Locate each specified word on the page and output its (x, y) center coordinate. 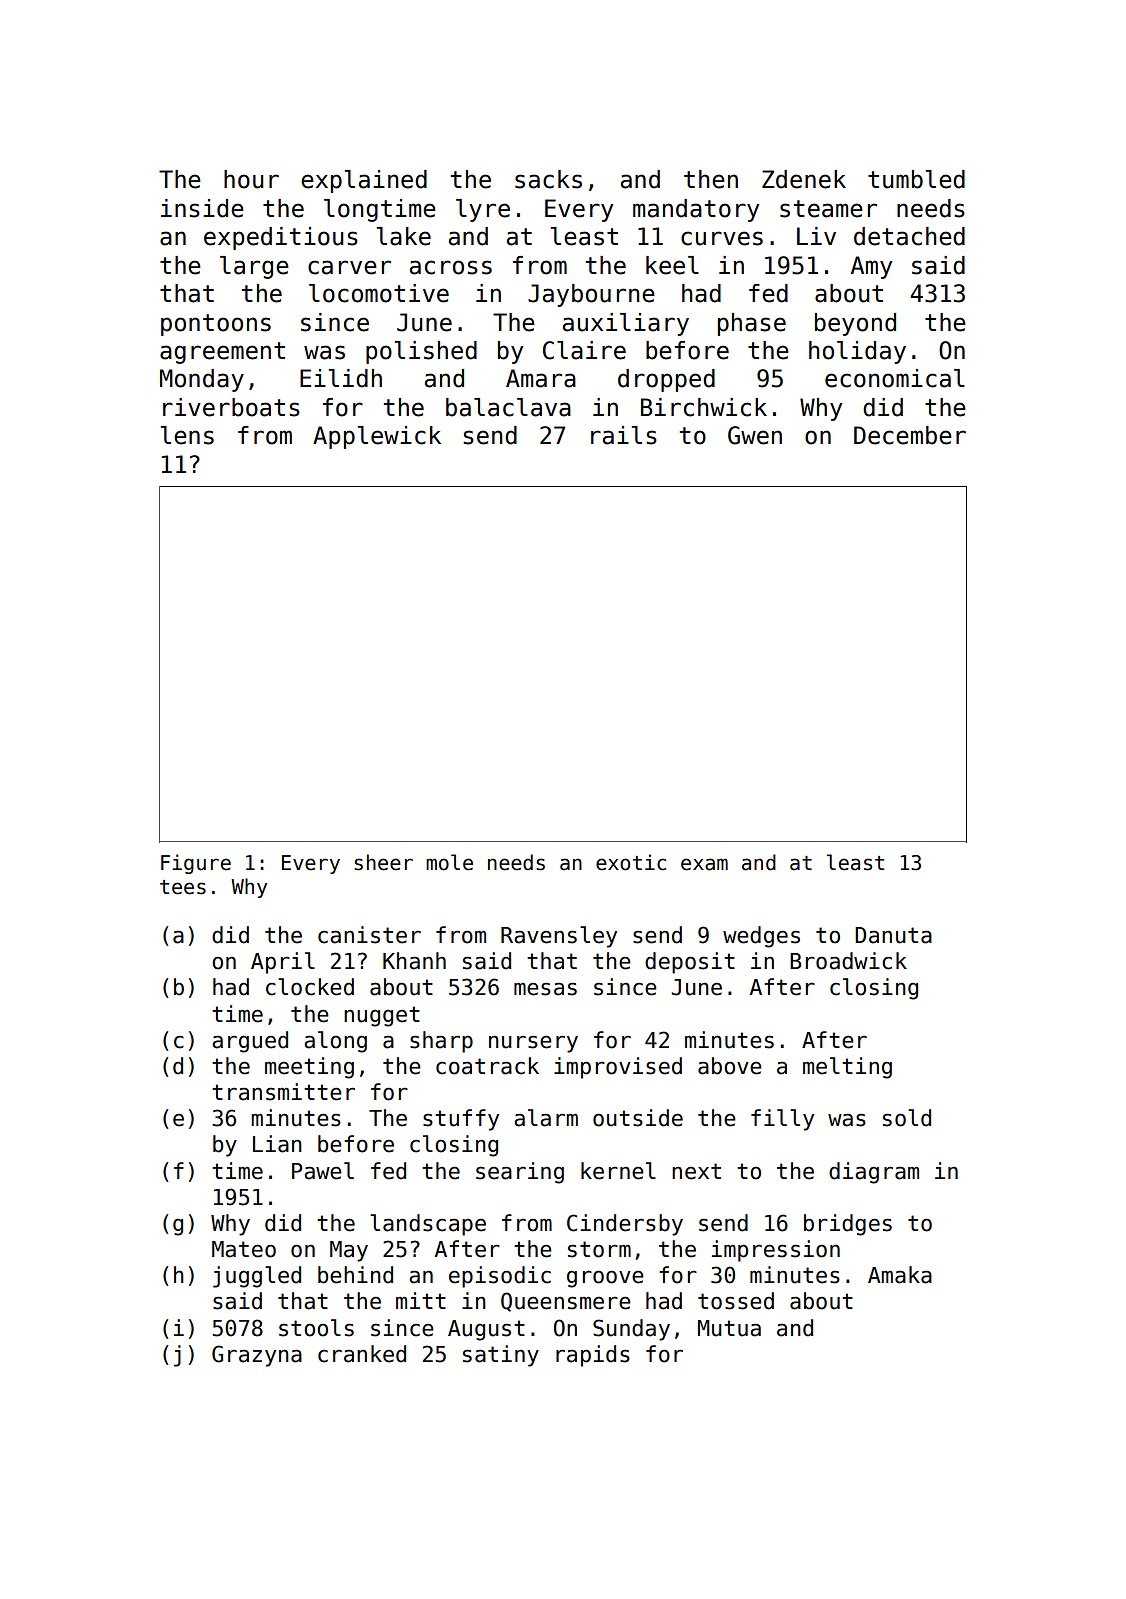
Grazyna (257, 1356)
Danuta (893, 935)
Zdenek (804, 179)
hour (251, 179)
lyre (483, 210)
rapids (593, 1356)
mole (449, 862)
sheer (383, 862)
